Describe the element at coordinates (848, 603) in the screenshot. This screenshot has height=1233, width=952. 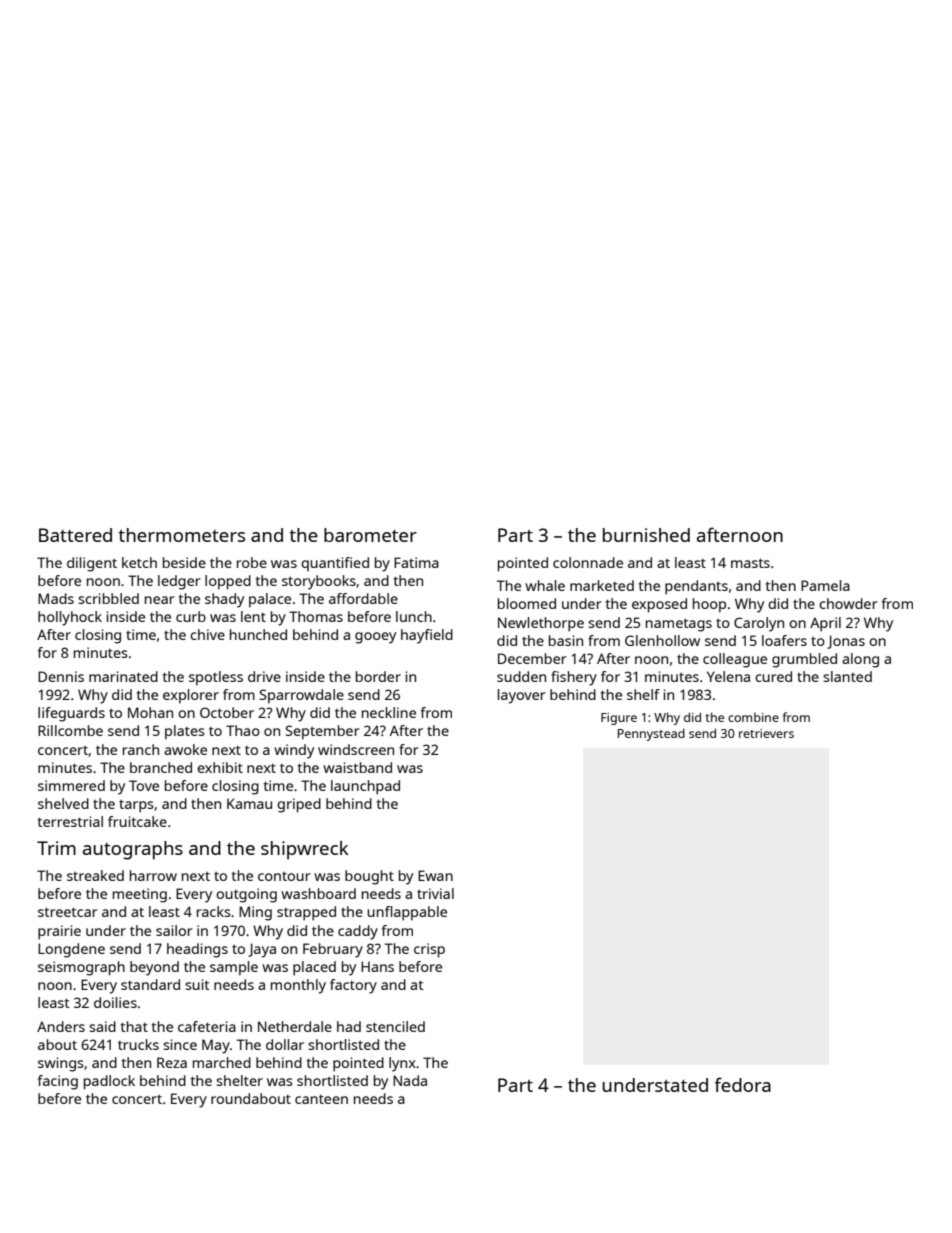
I see `chowder` at that location.
